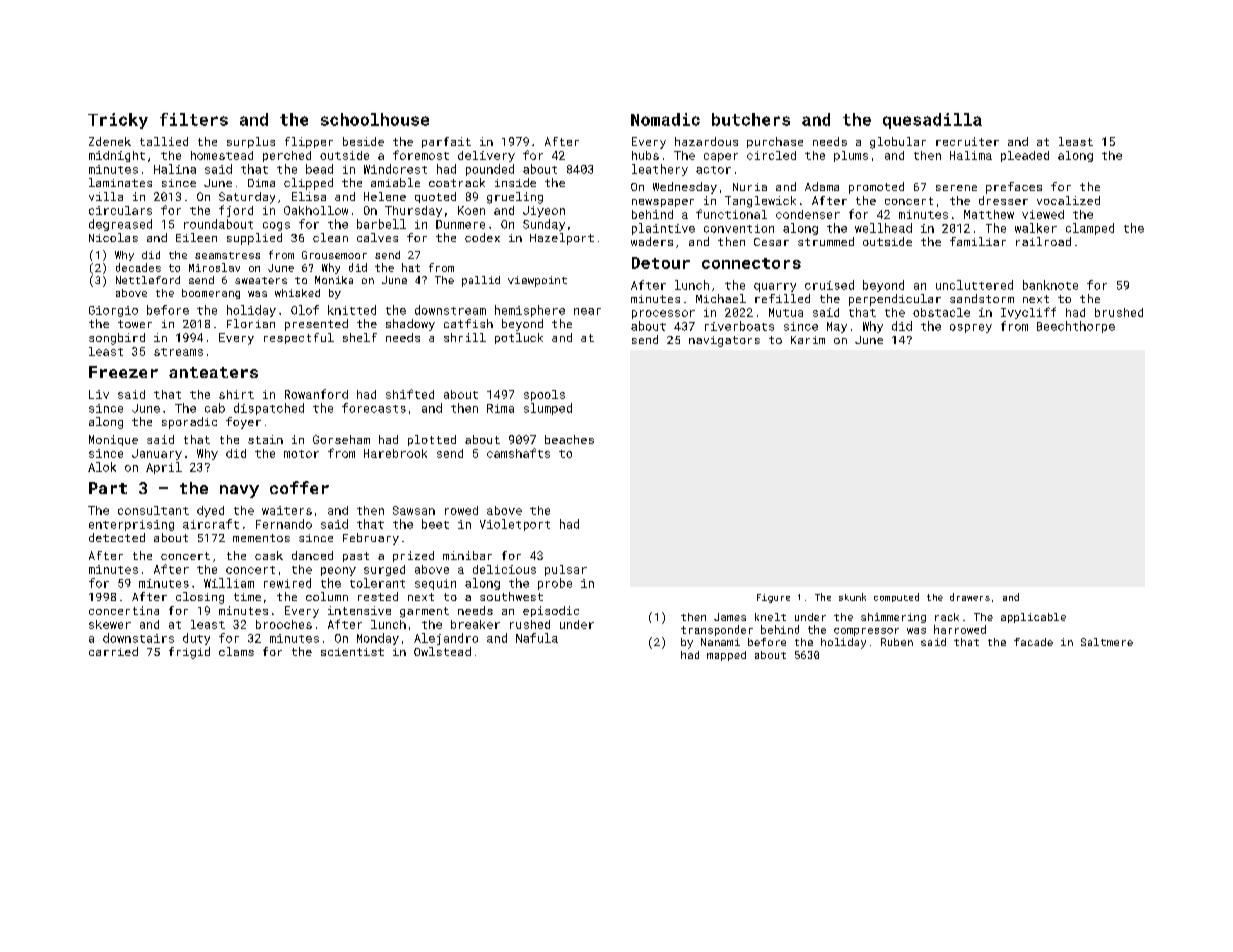 Image resolution: width=1233 pixels, height=952 pixels. Describe the element at coordinates (316, 394) in the screenshot. I see `Rowanford` at that location.
